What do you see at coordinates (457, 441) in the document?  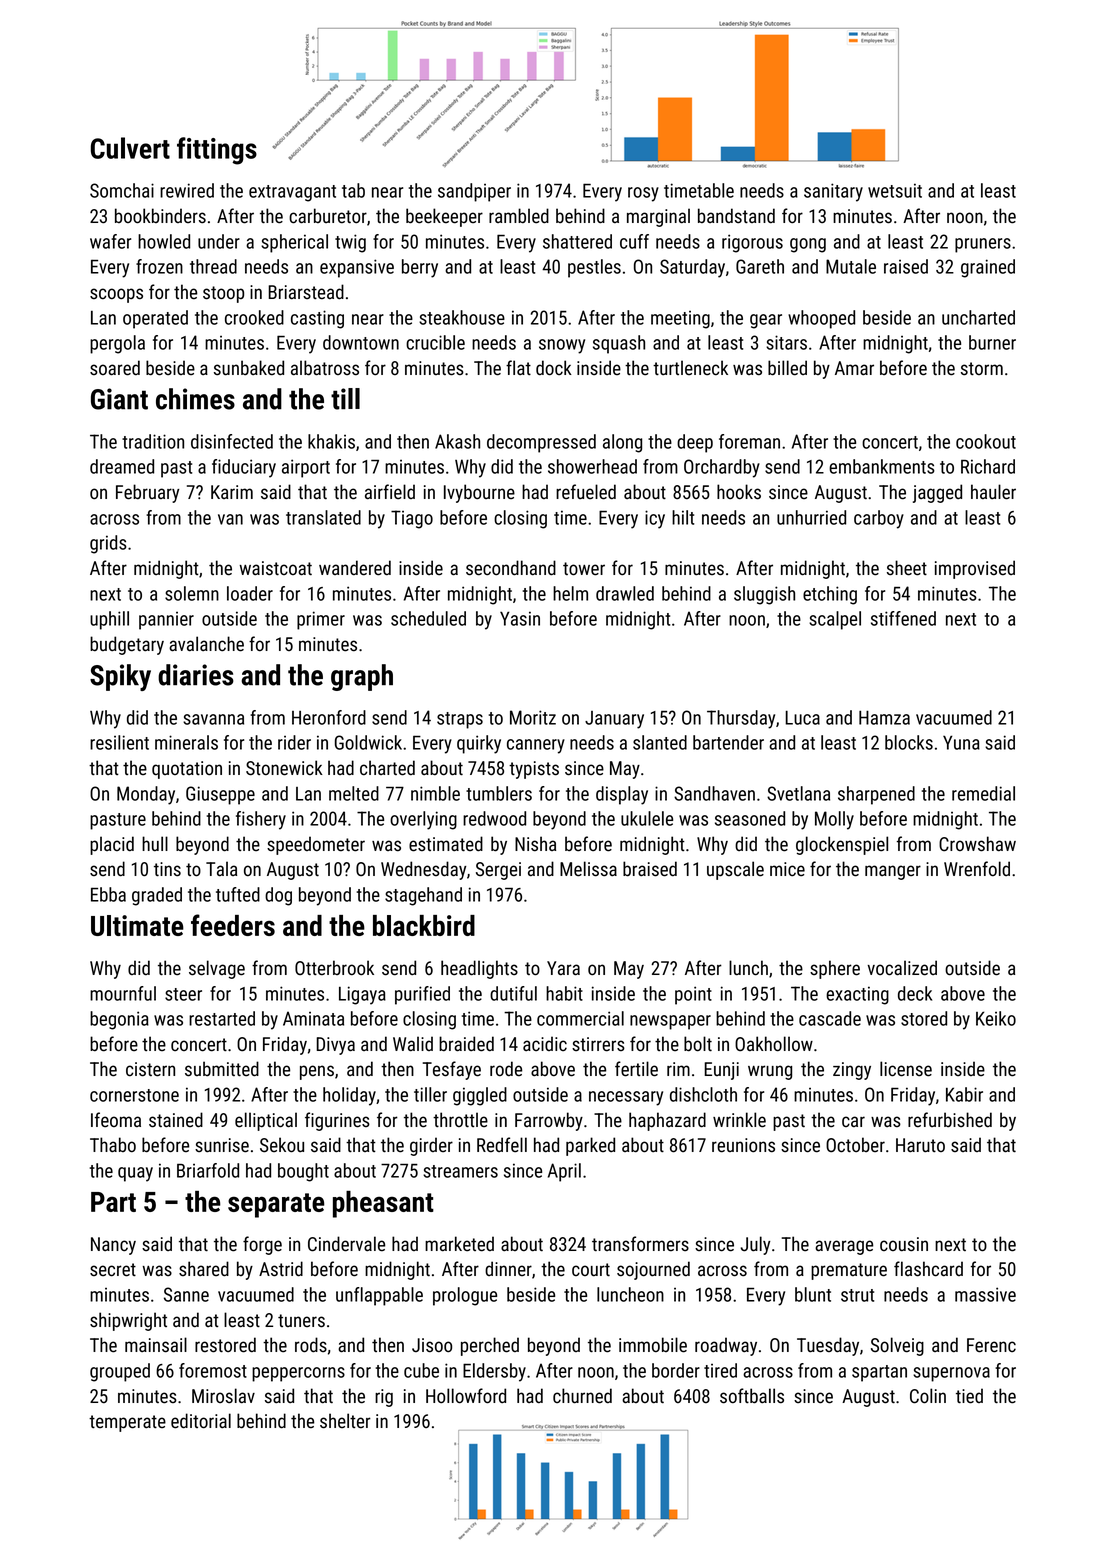 I see `Akash` at bounding box center [457, 441].
